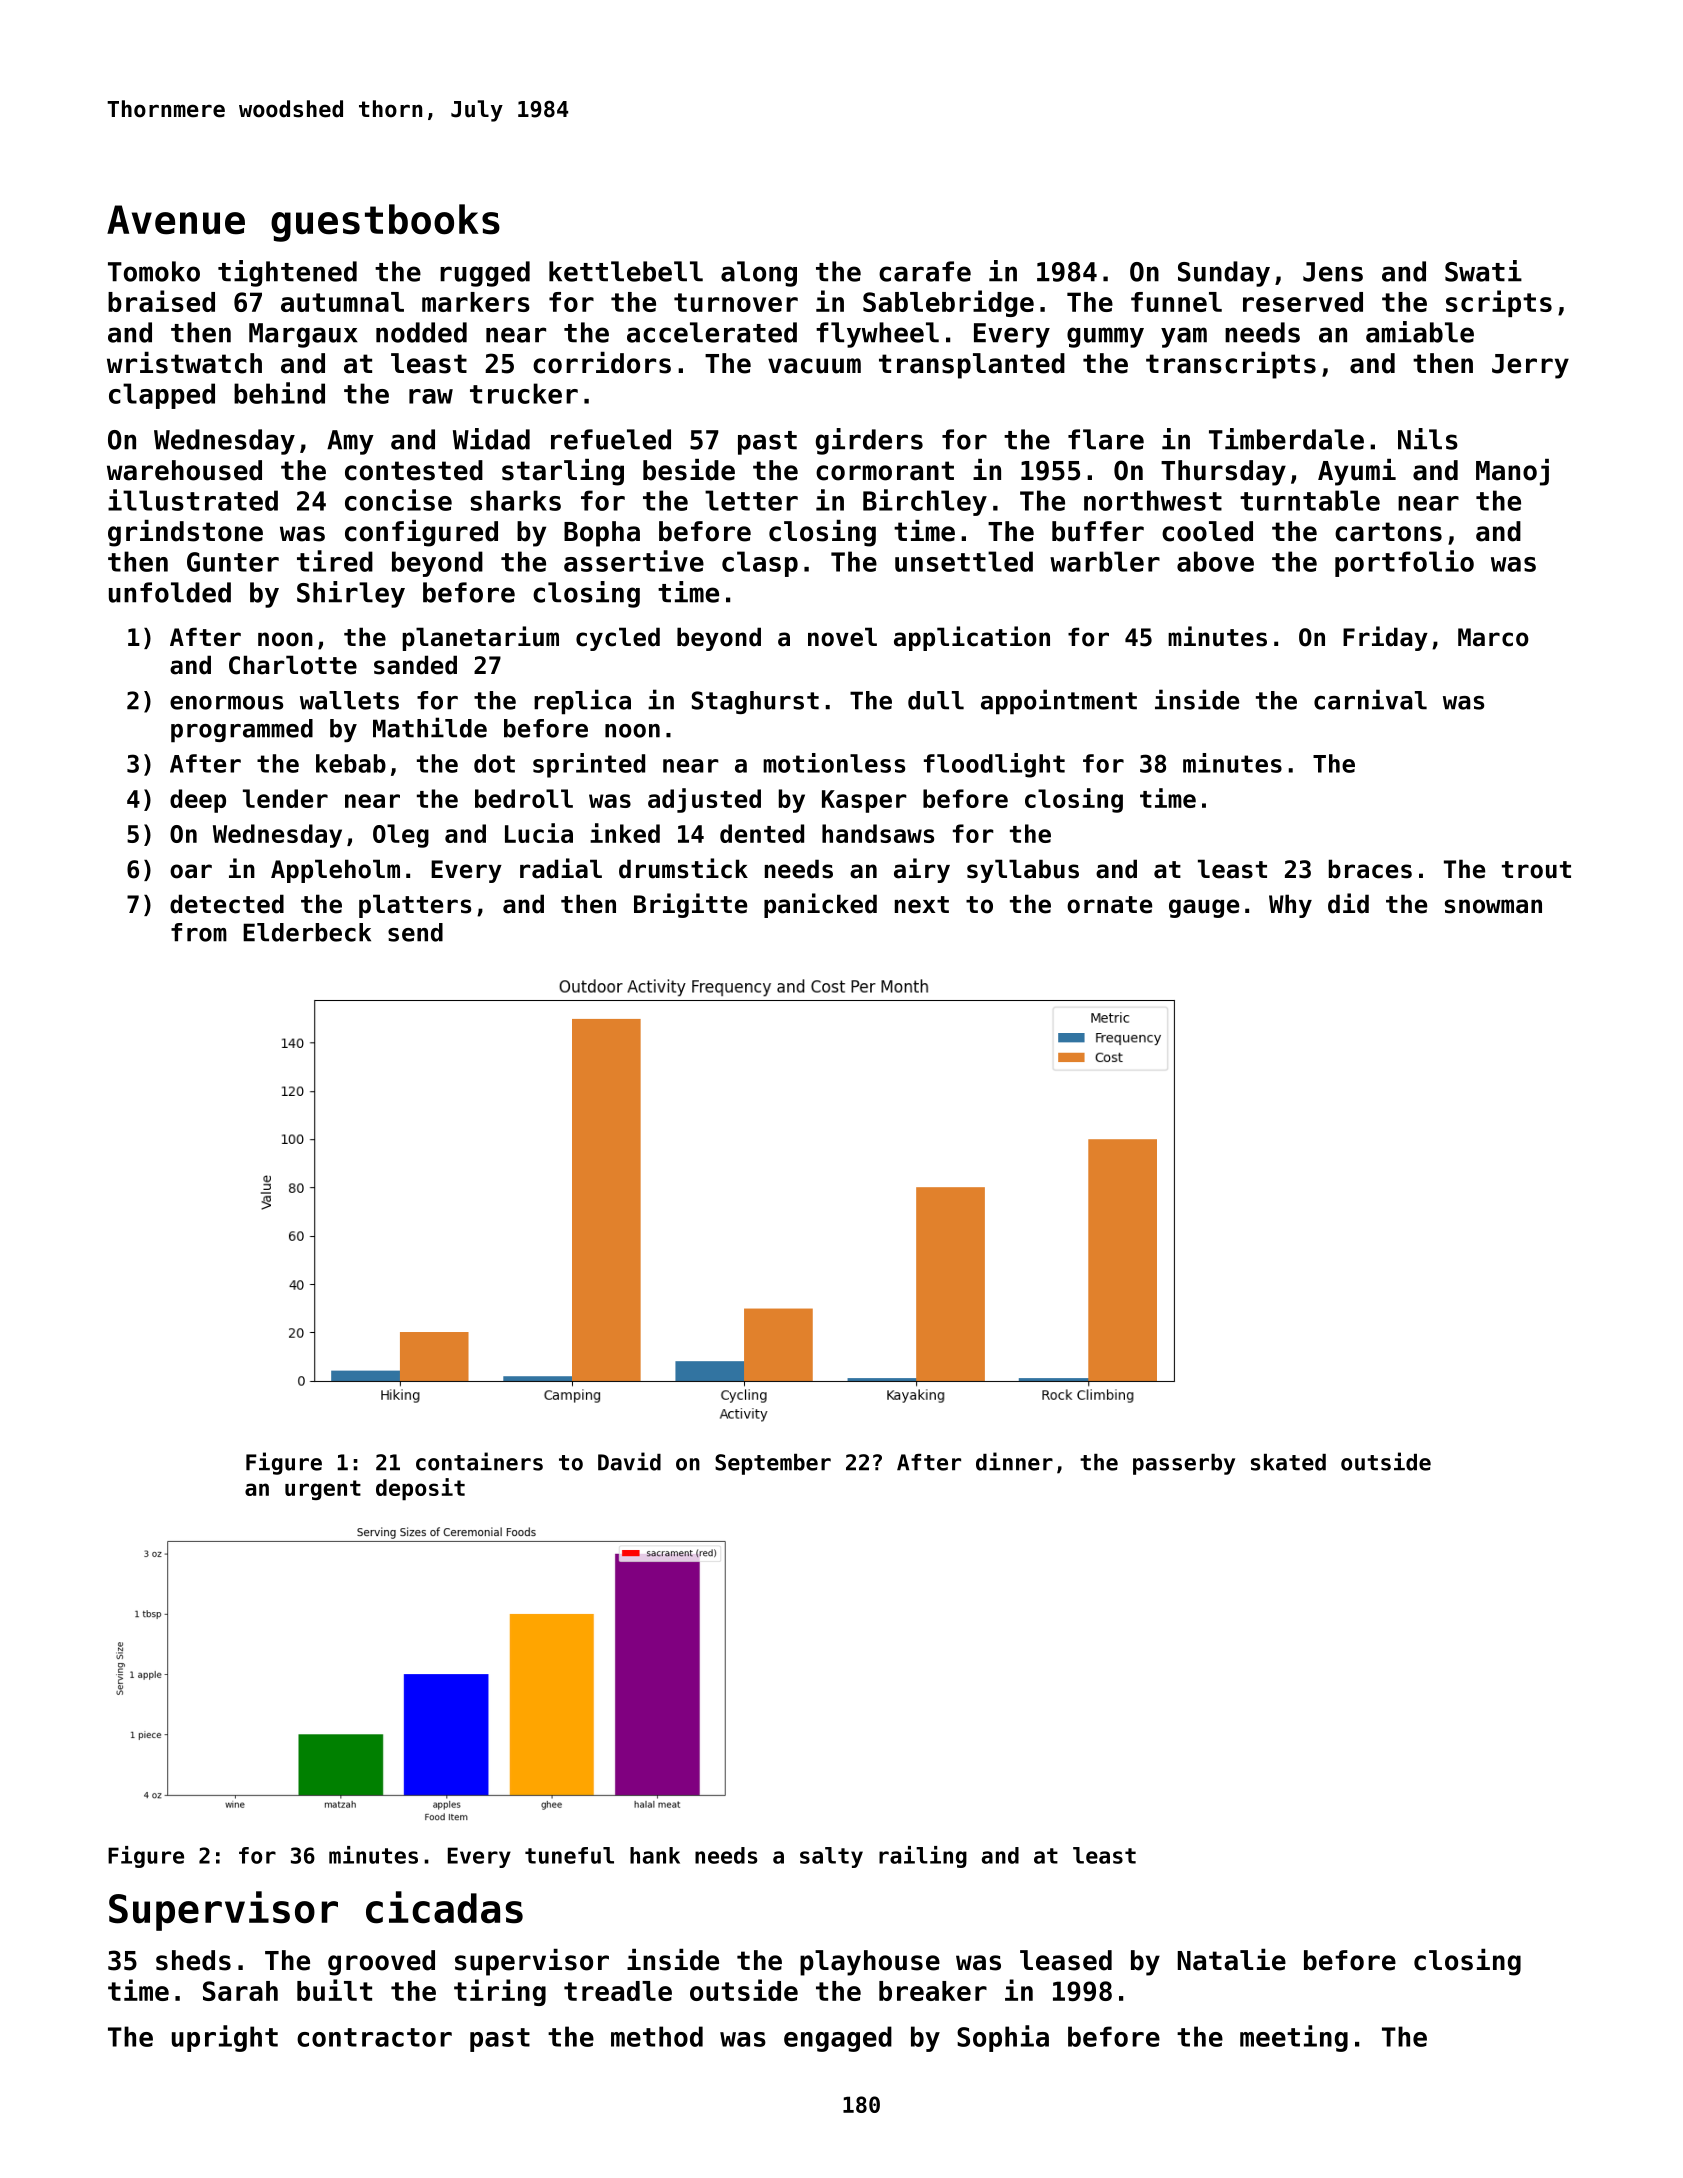 This screenshot has width=1683, height=2178. What do you see at coordinates (385, 223) in the screenshot?
I see `guestbooks` at bounding box center [385, 223].
